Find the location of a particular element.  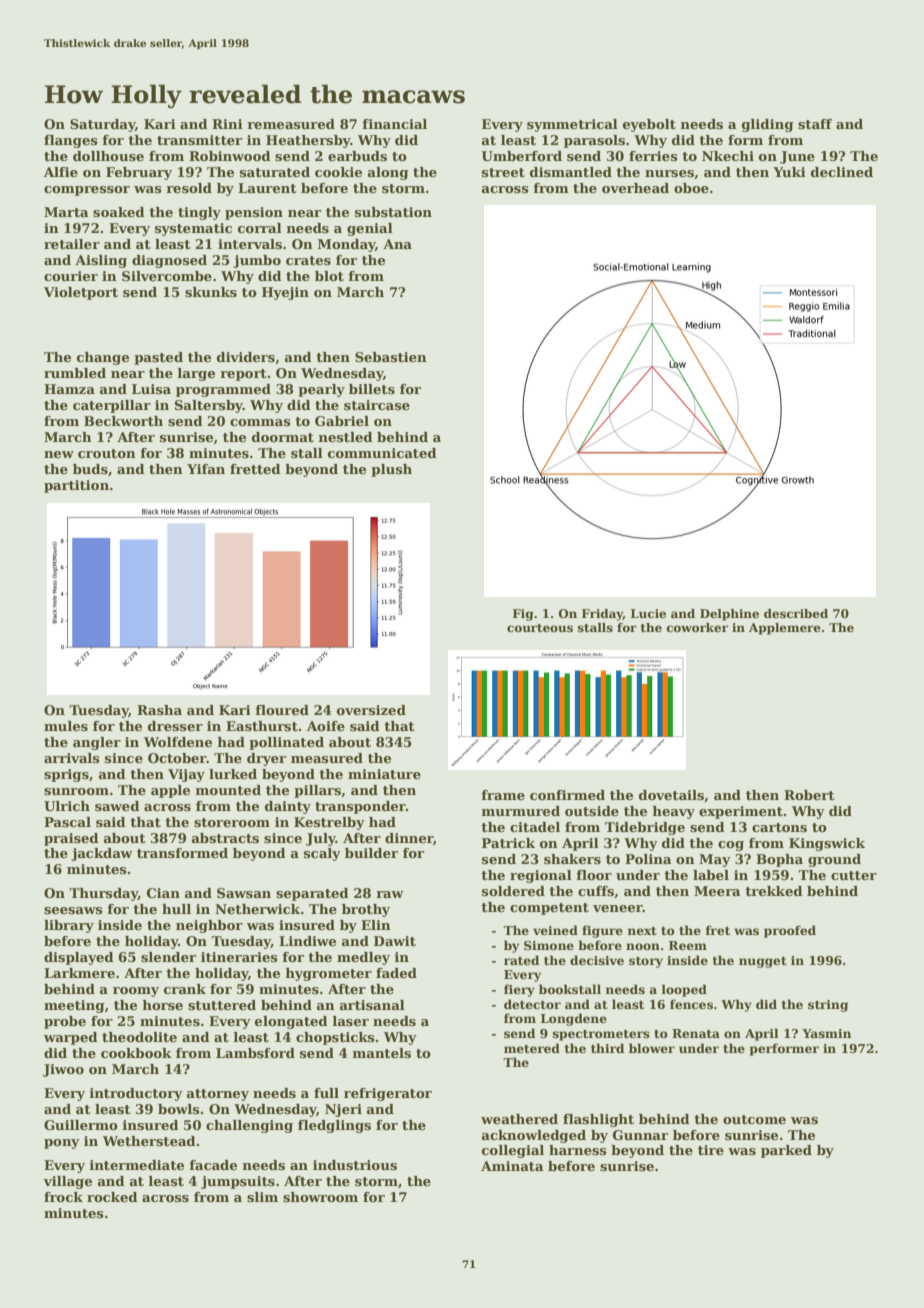

Renata is located at coordinates (696, 1033).
